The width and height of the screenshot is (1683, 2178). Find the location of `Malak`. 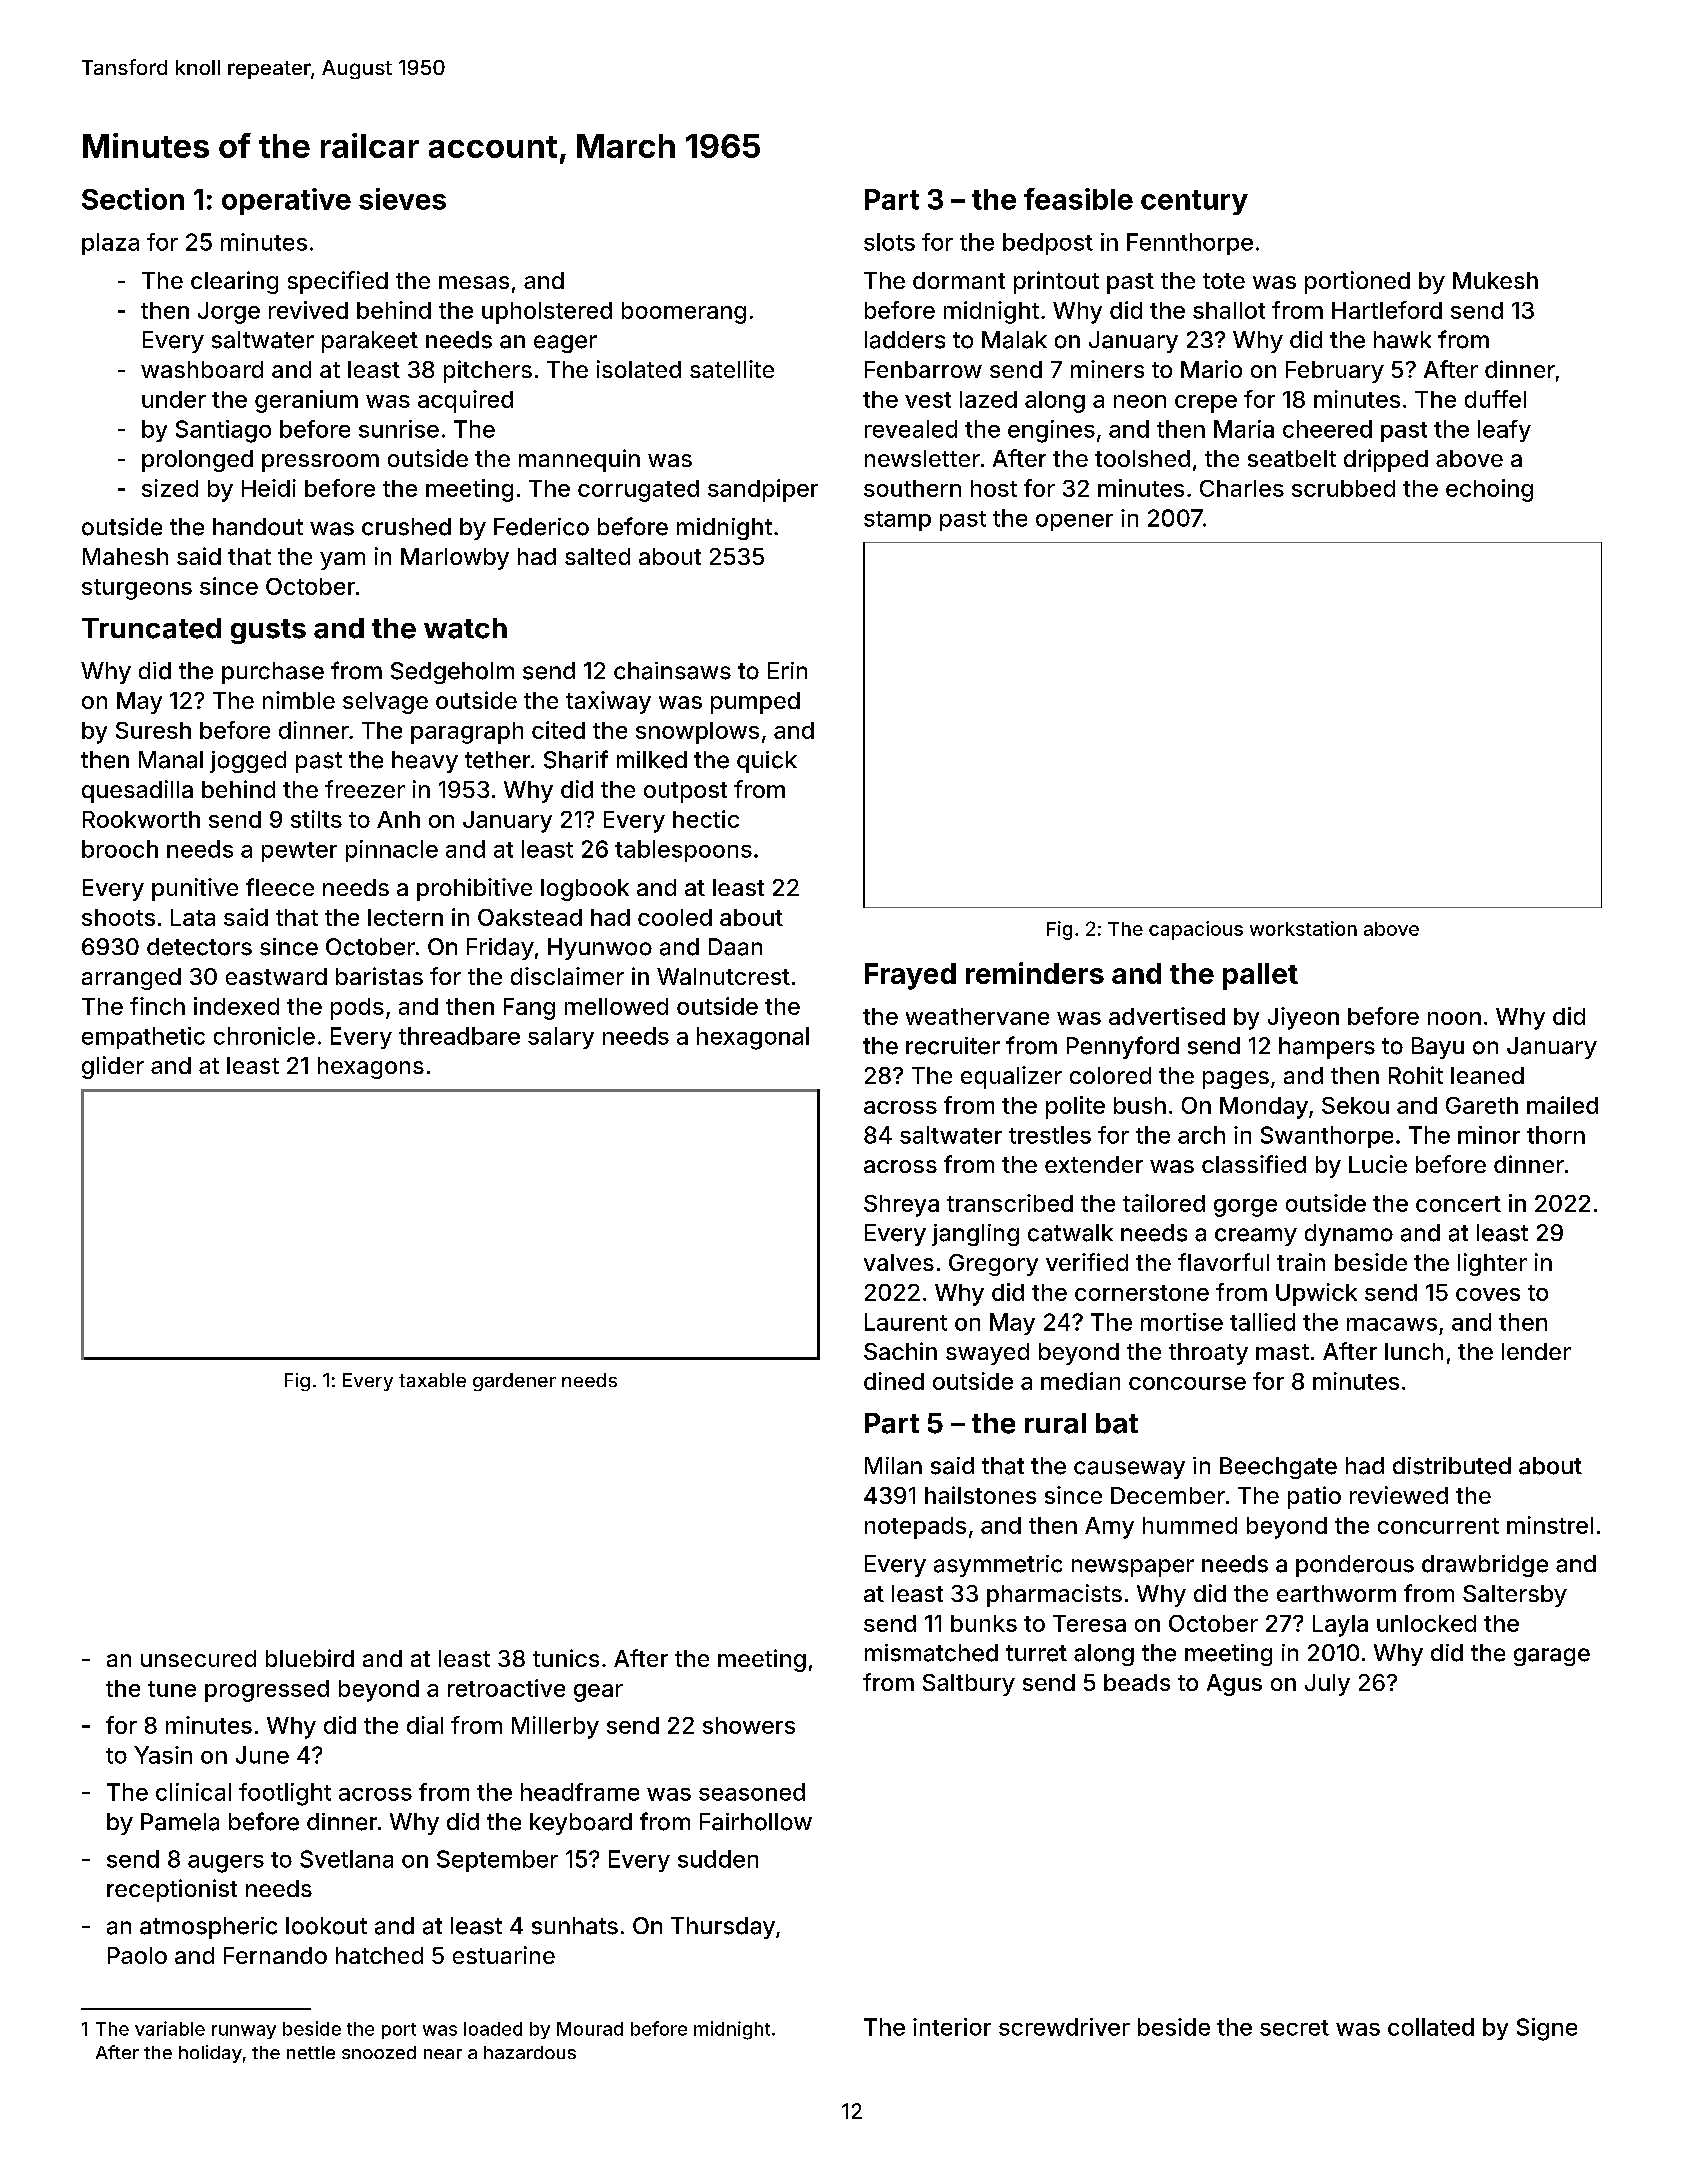

Malak is located at coordinates (1014, 340).
